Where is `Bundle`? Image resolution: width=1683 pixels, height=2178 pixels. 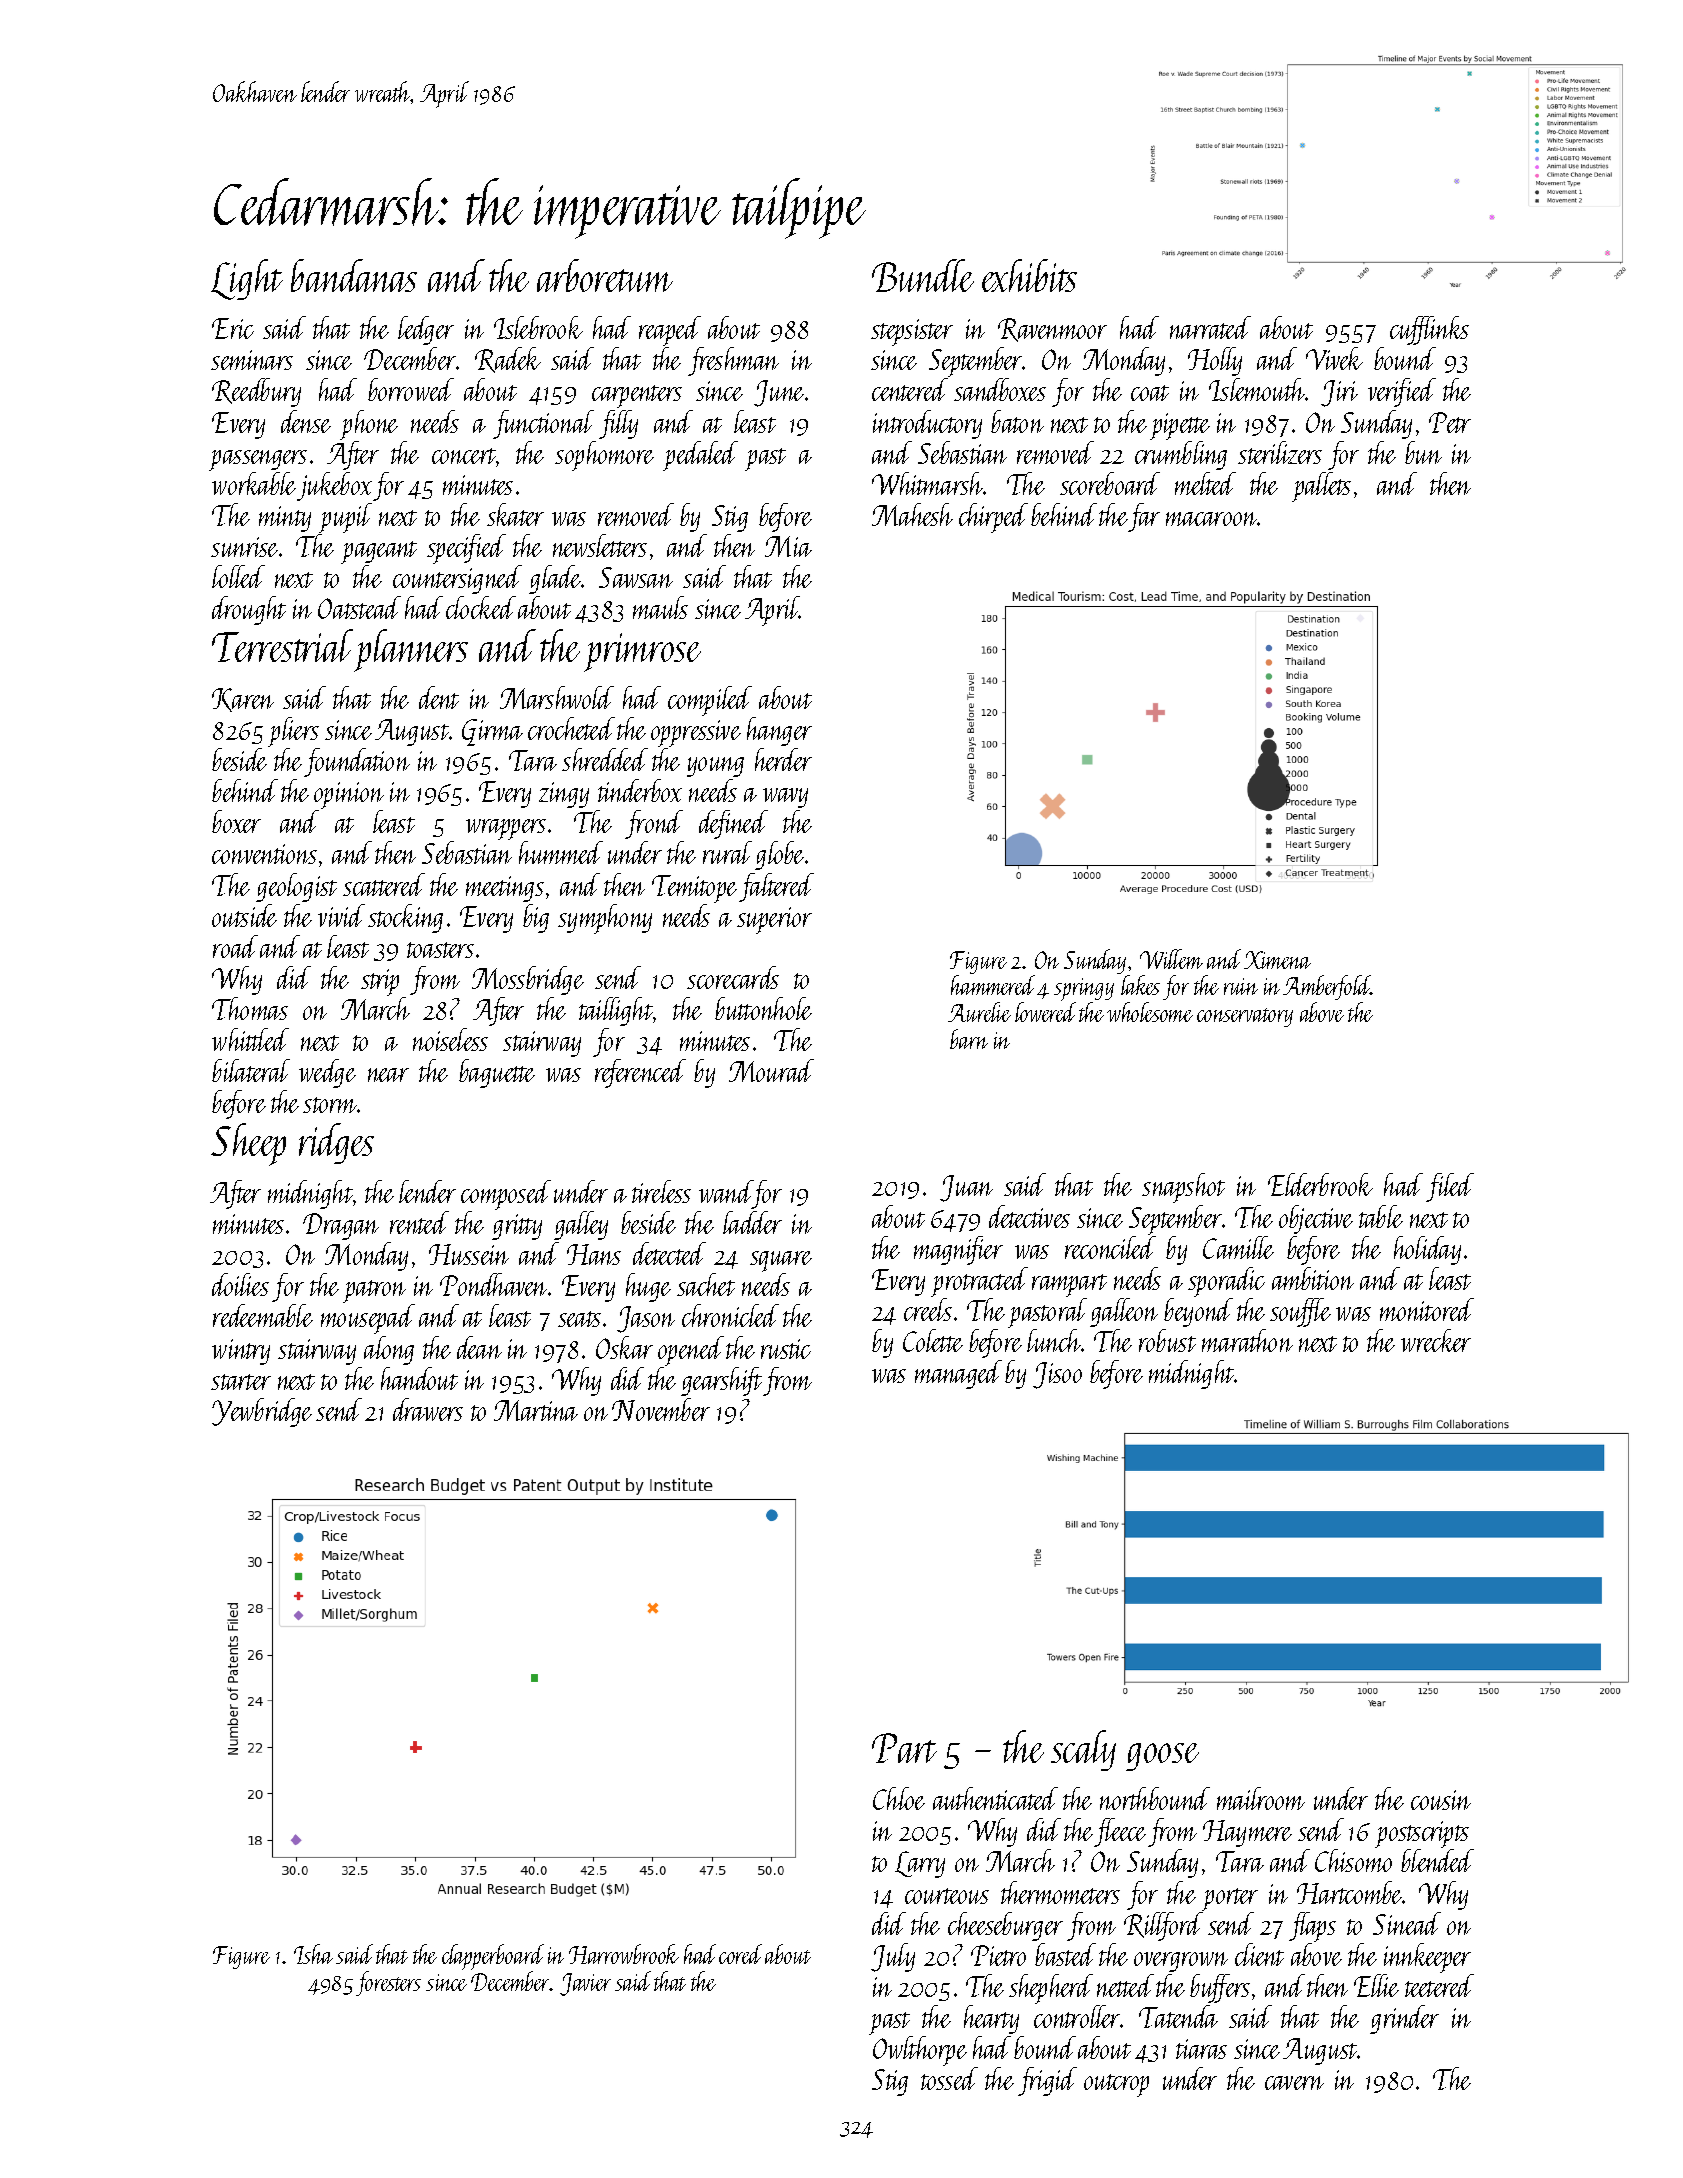 Bundle is located at coordinates (923, 275).
